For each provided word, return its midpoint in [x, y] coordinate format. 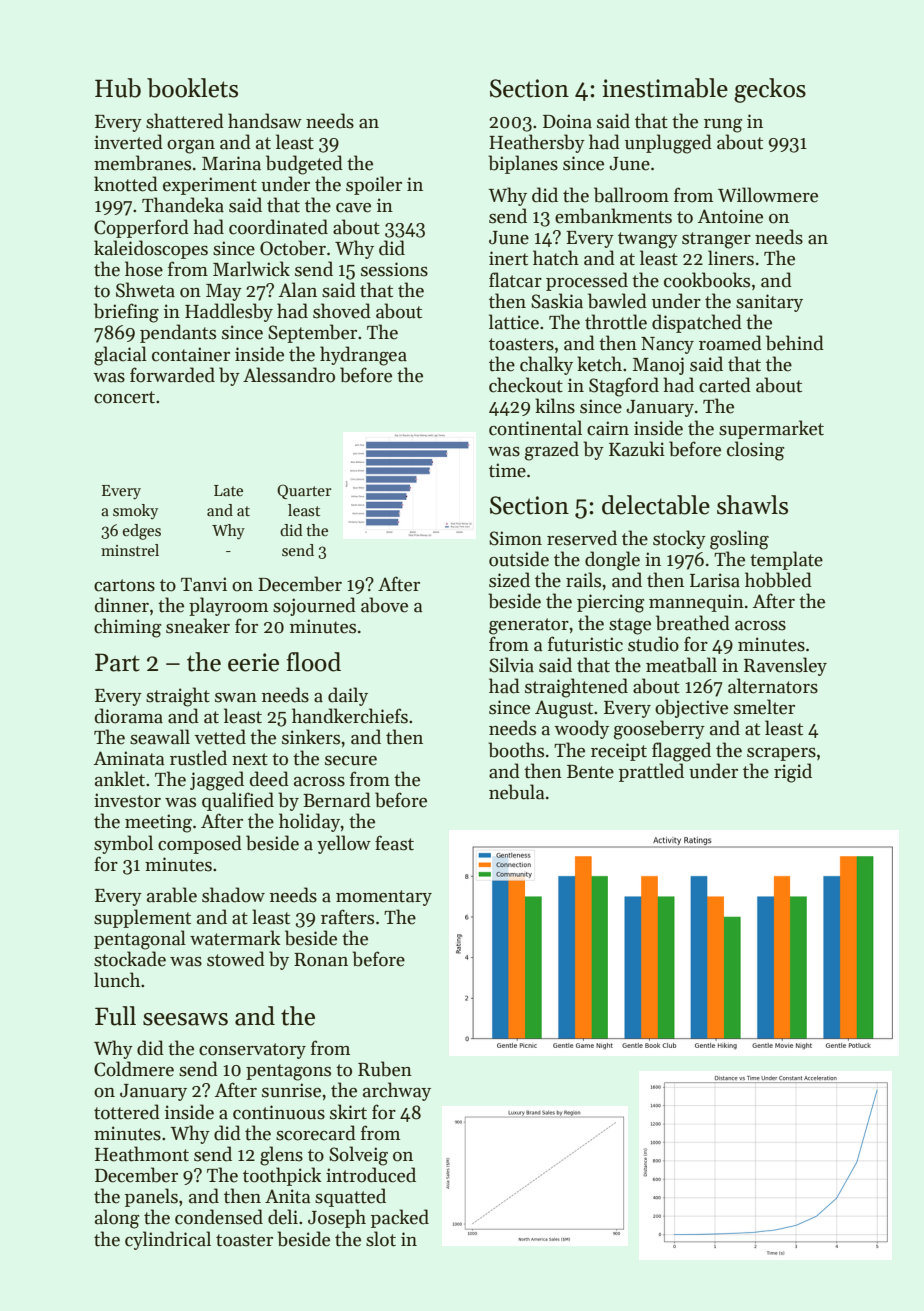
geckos [770, 90]
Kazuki [637, 449]
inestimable [665, 88]
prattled [651, 772]
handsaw [265, 121]
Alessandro [289, 375]
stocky [679, 539]
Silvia [511, 665]
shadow [233, 895]
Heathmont [142, 1154]
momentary [384, 898]
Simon [515, 538]
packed [400, 1218]
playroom [228, 606]
